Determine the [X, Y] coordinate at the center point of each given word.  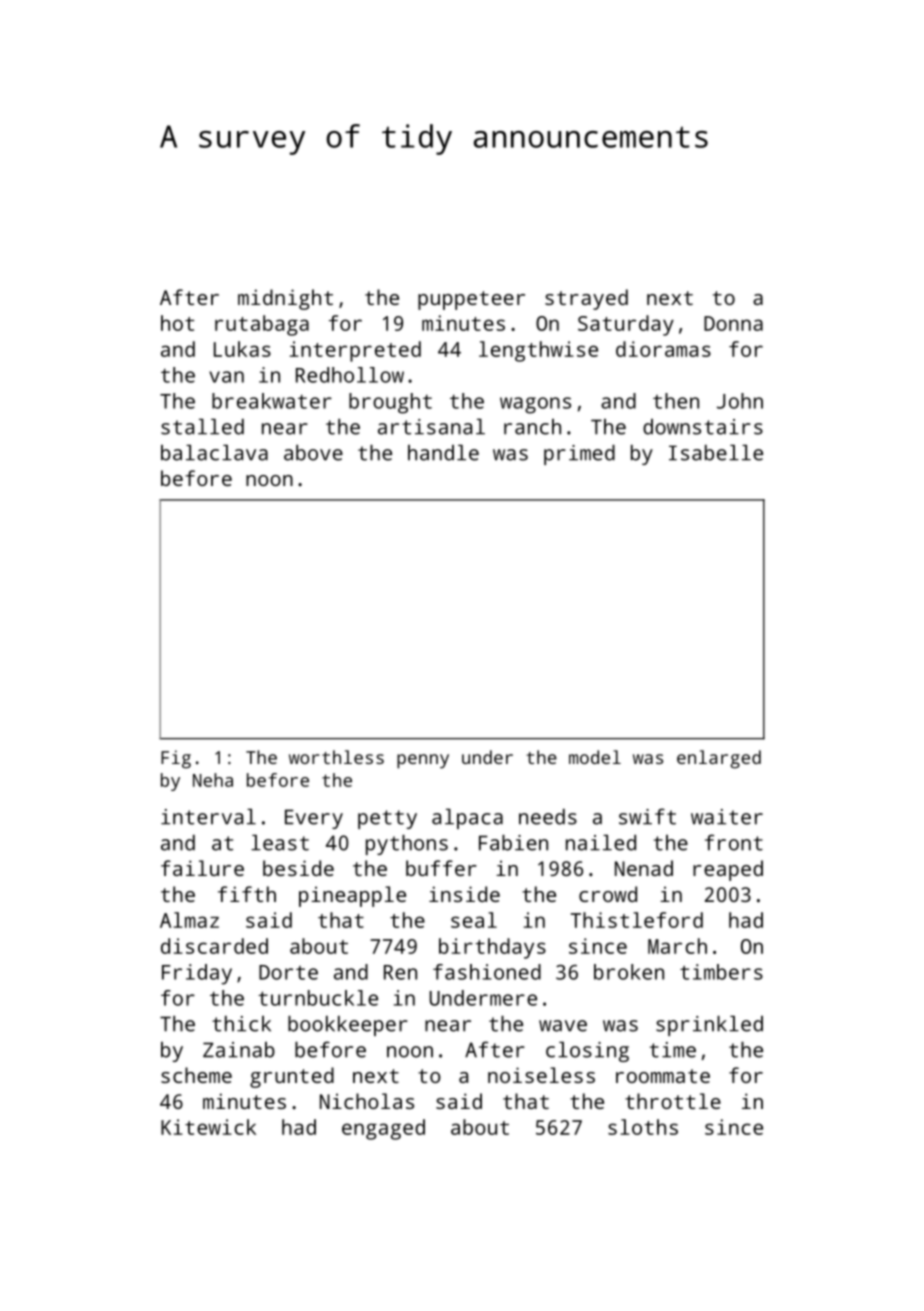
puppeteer [471, 300]
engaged [383, 1129]
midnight [285, 299]
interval [208, 817]
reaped [728, 870]
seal [474, 920]
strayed [586, 299]
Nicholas [367, 1101]
